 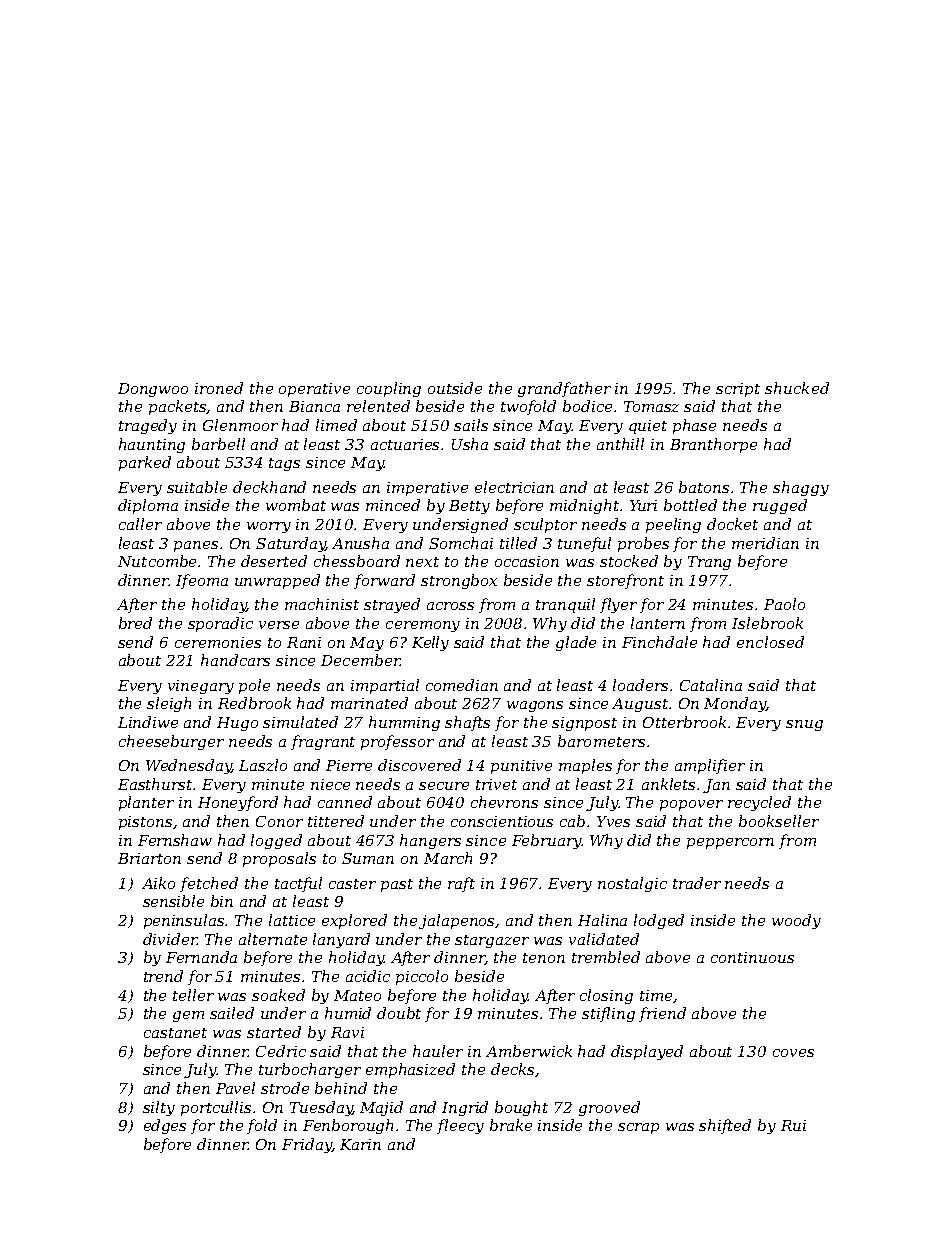 What do you see at coordinates (767, 623) in the screenshot?
I see `Islebrook` at bounding box center [767, 623].
